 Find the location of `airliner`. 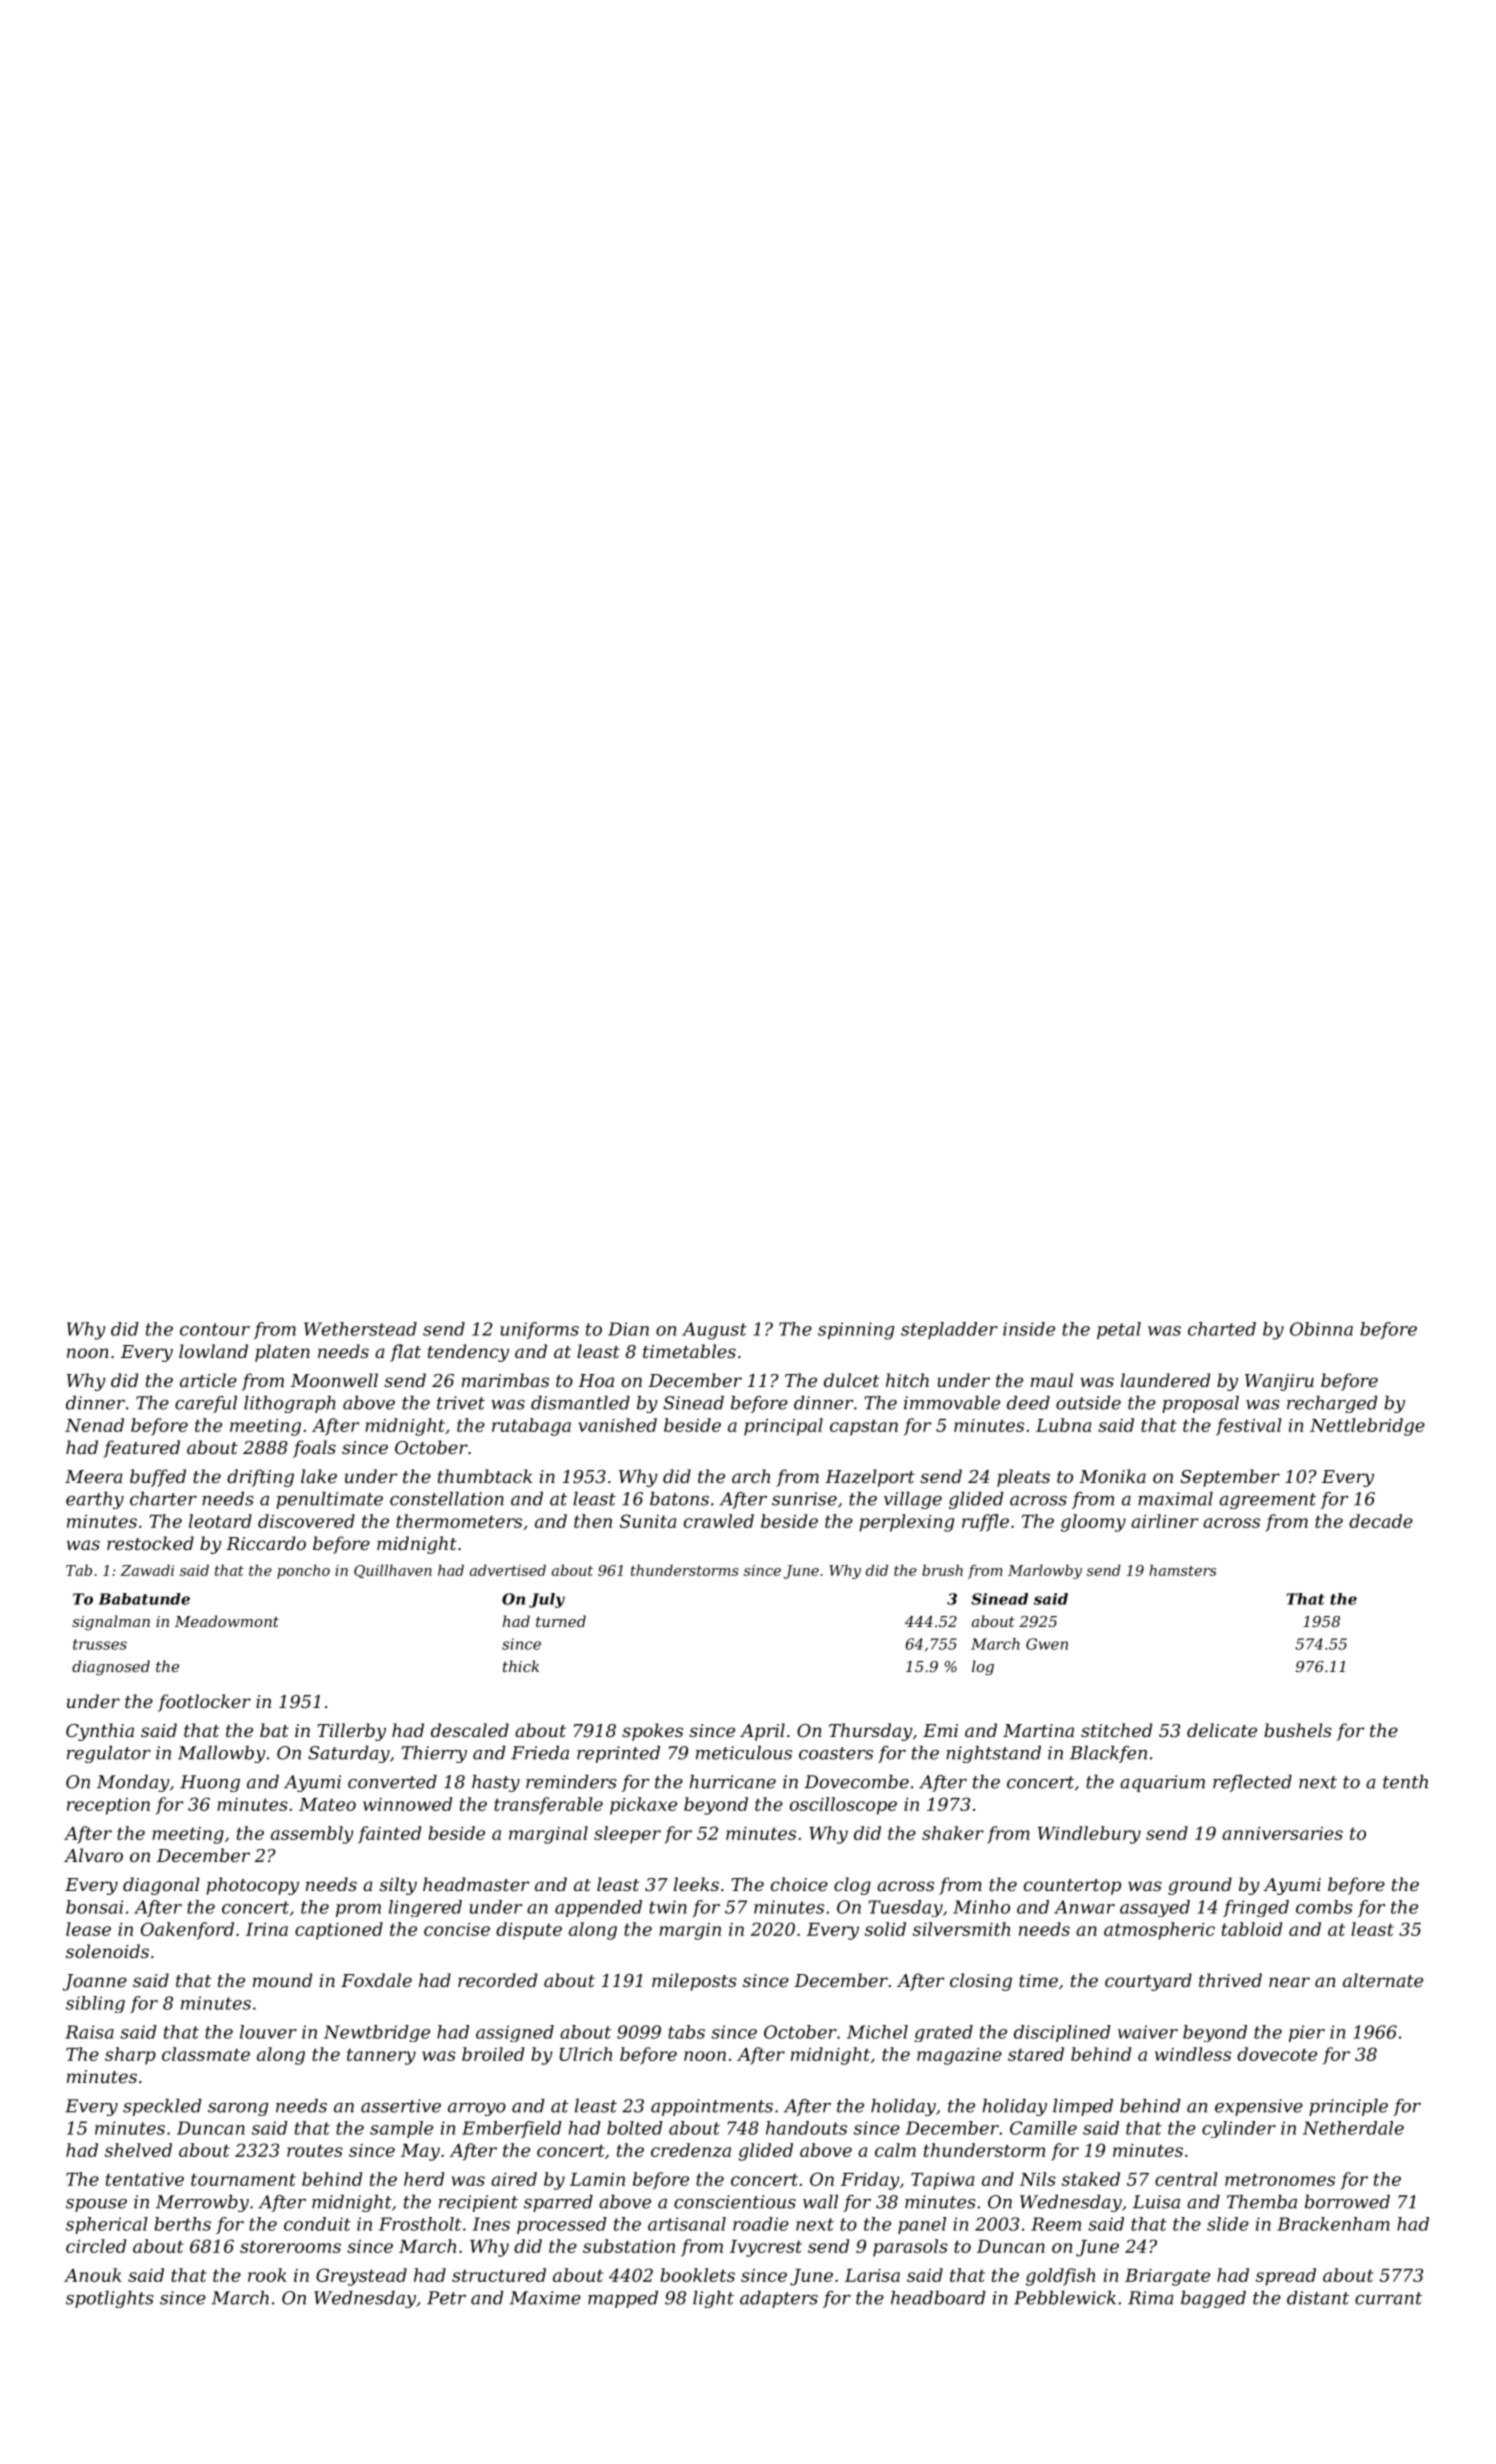

airliner is located at coordinates (1164, 1521).
